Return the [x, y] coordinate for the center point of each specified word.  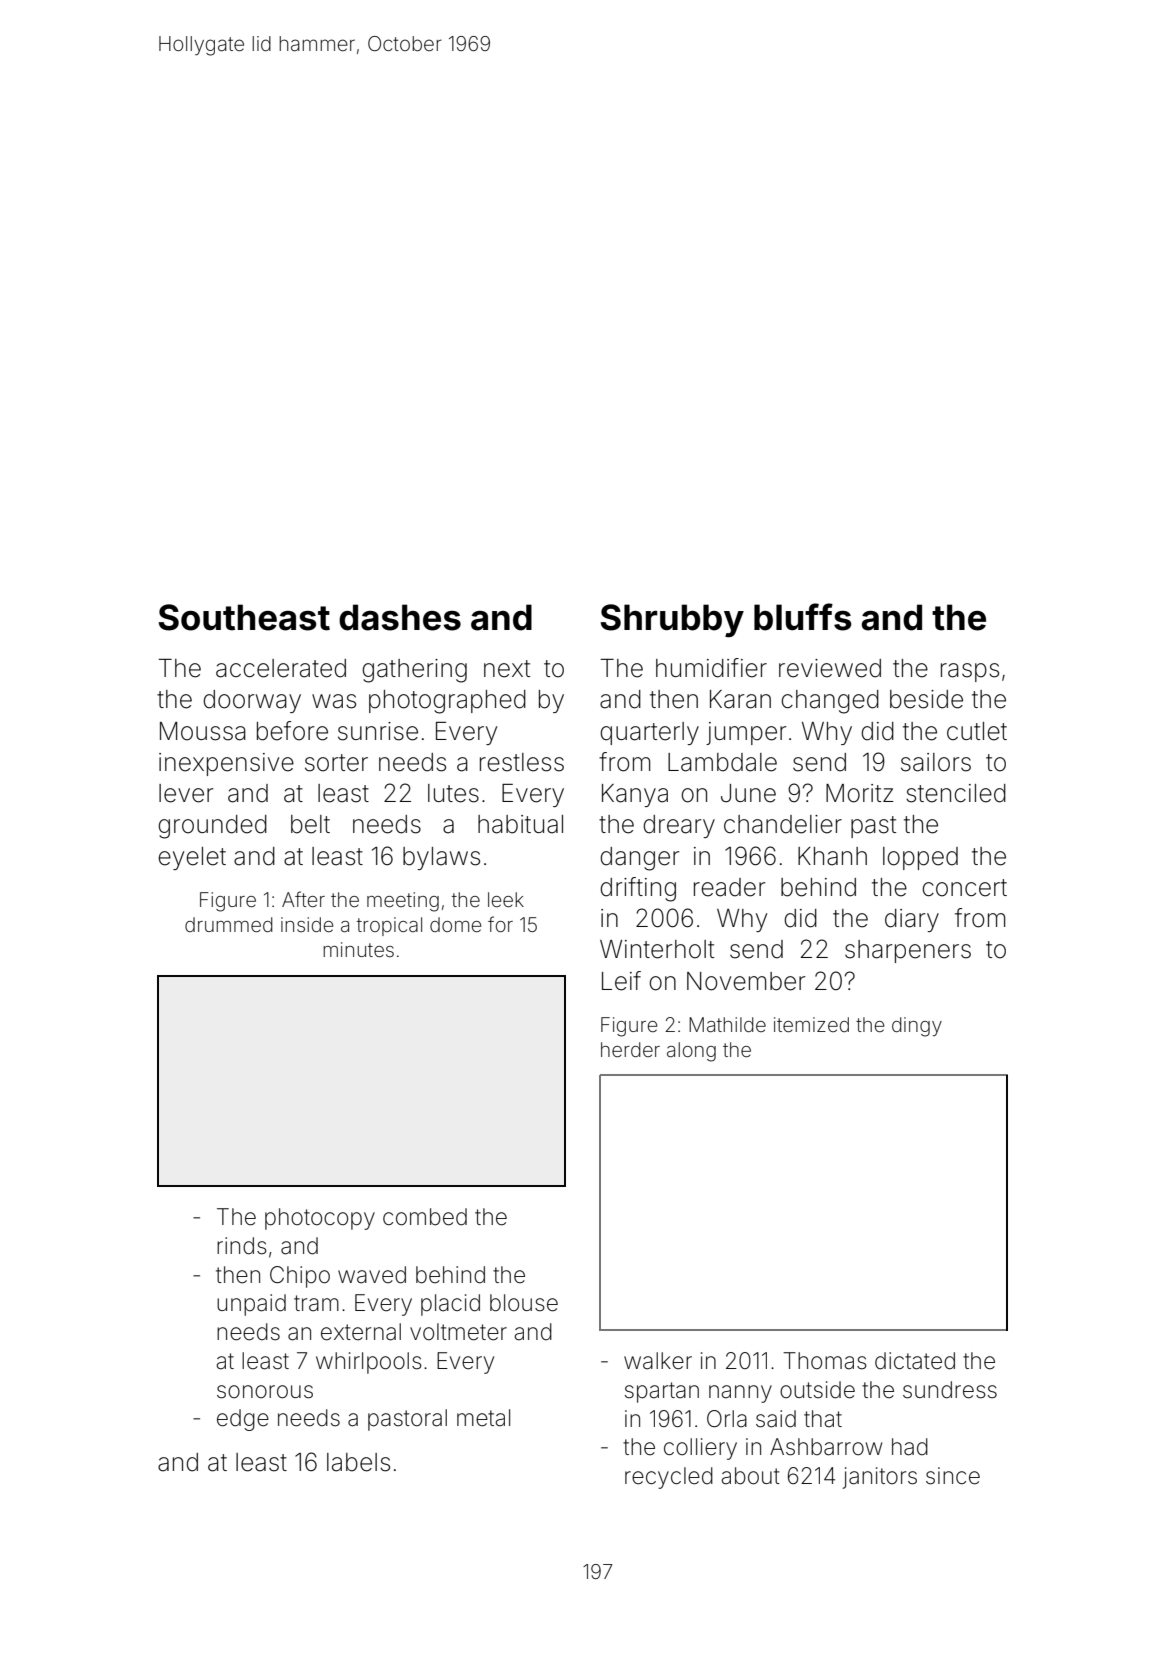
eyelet [192, 858]
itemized [811, 1024]
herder [630, 1049]
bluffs [803, 617]
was [334, 701]
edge [243, 1420]
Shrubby [672, 620]
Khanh [832, 856]
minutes [358, 949]
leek [506, 899]
